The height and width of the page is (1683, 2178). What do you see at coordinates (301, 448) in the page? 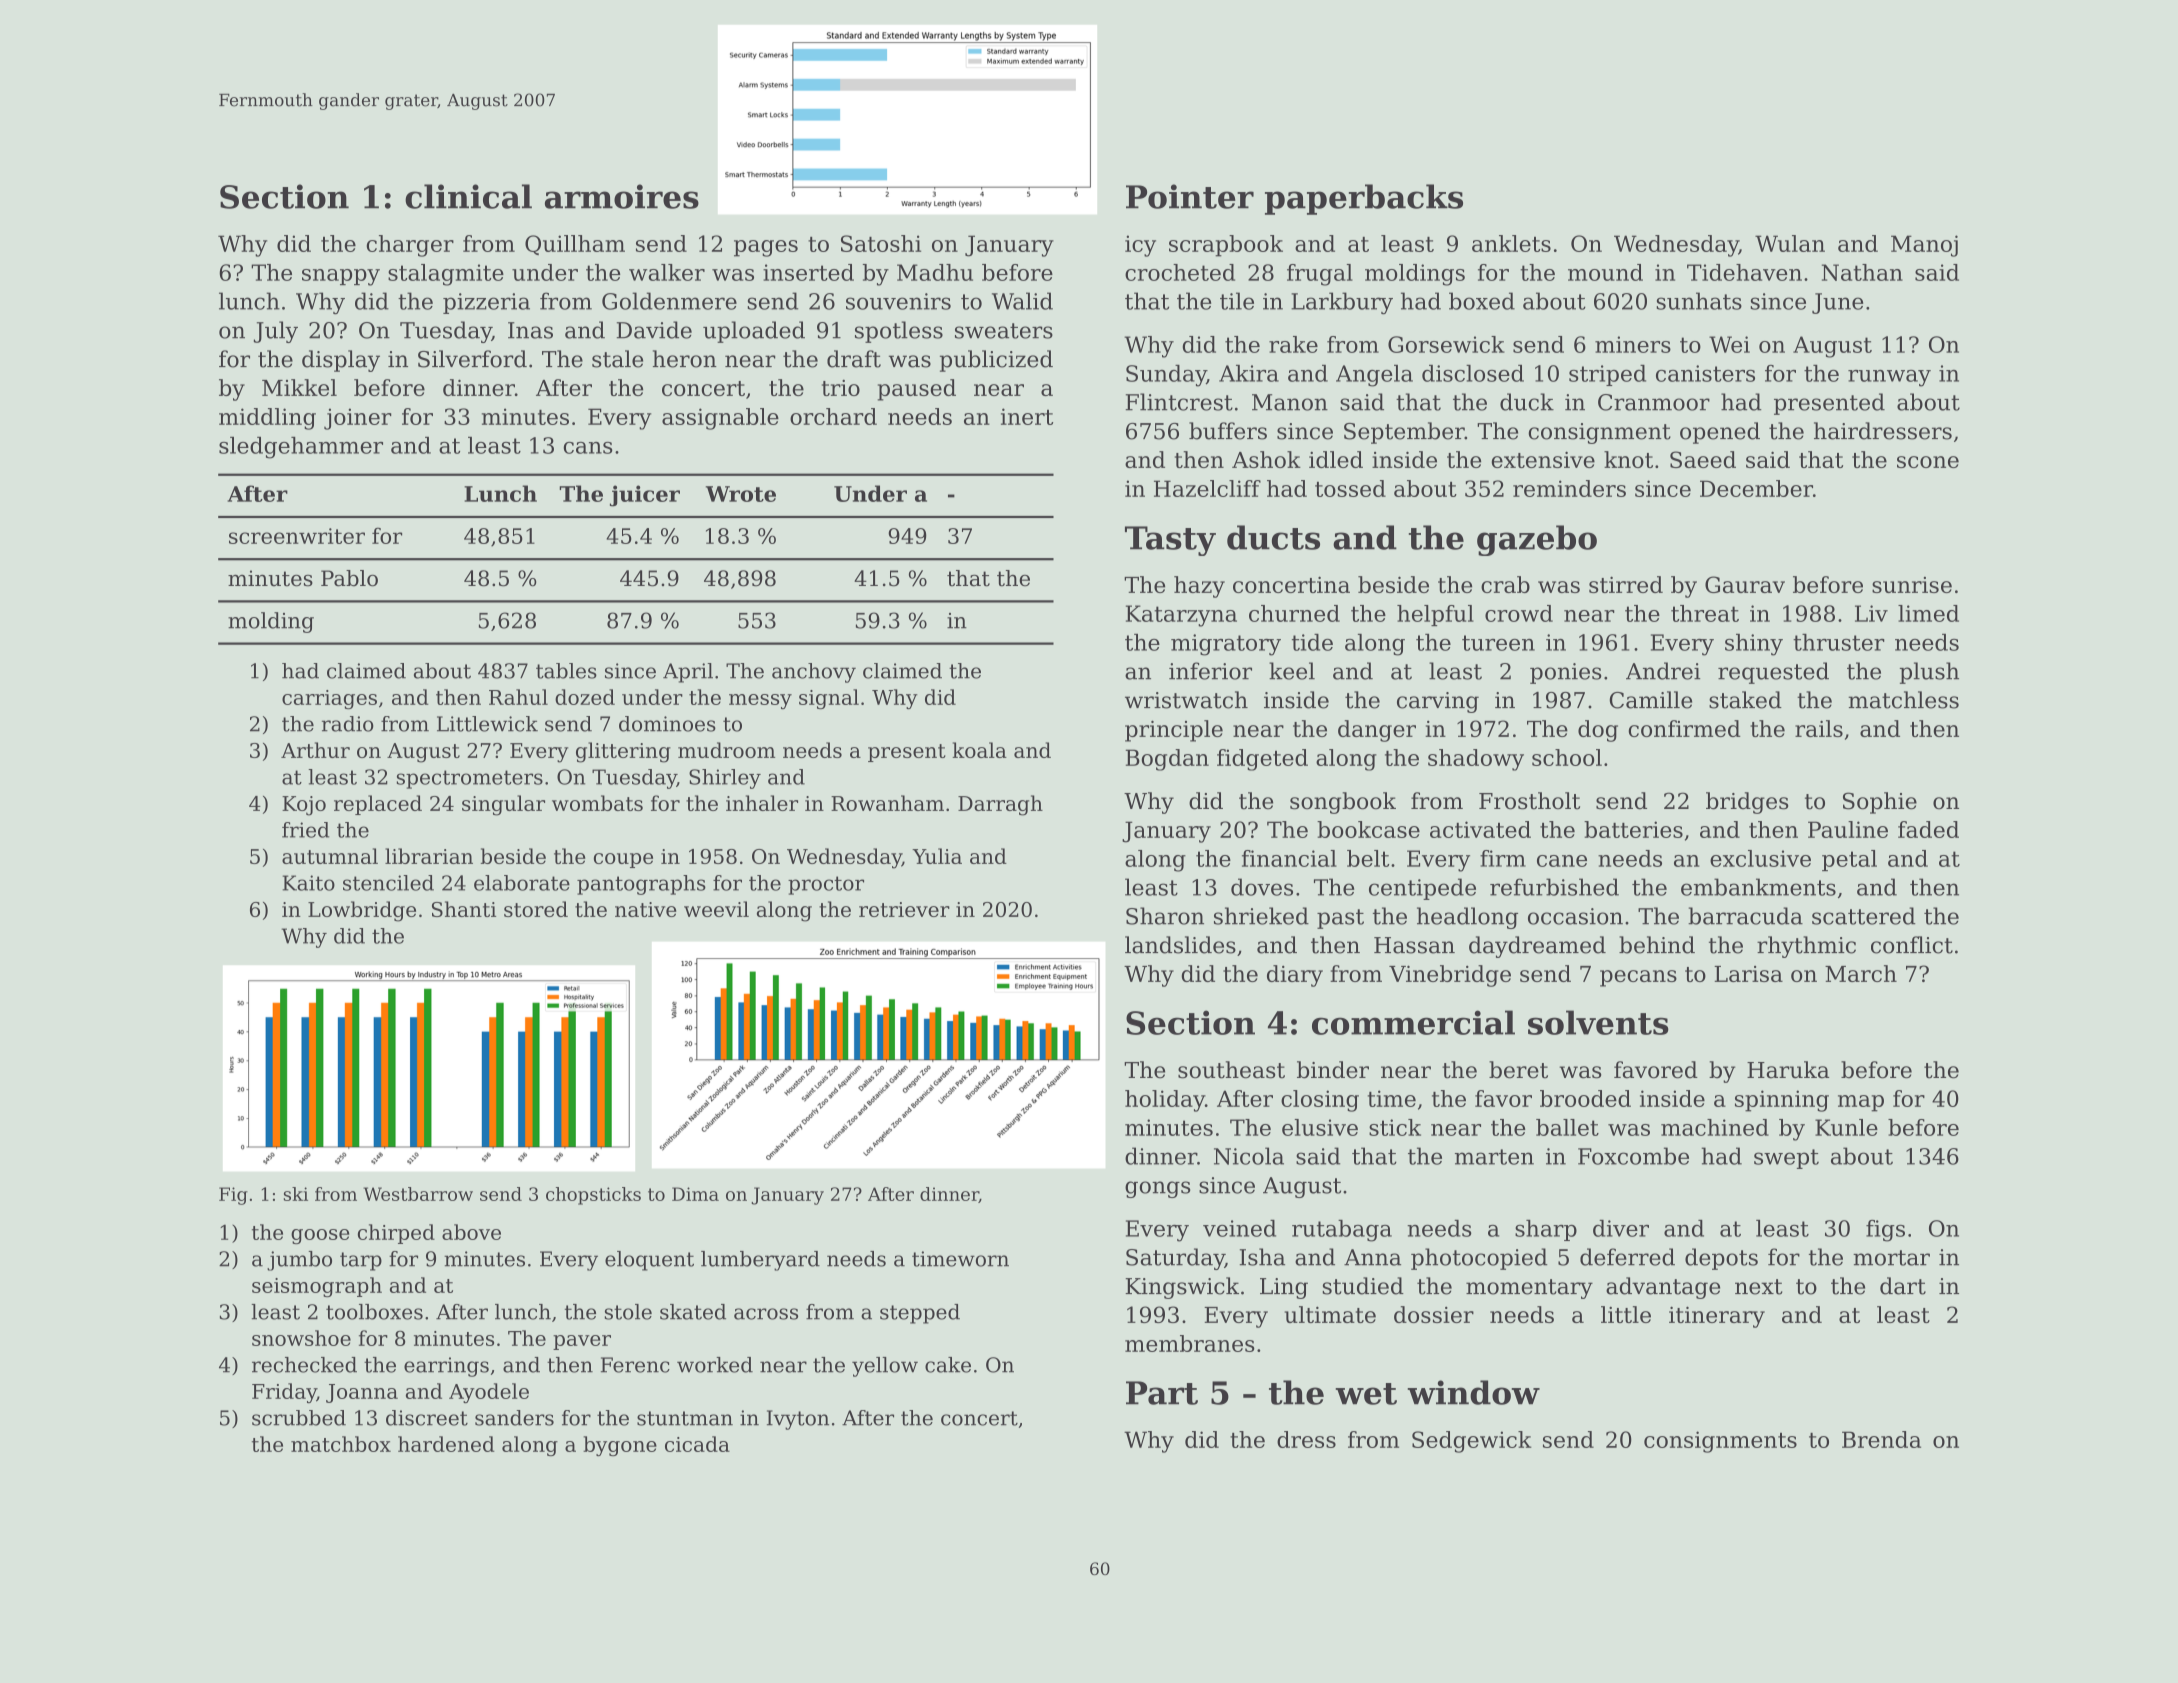
I see `sledgehammer` at bounding box center [301, 448].
